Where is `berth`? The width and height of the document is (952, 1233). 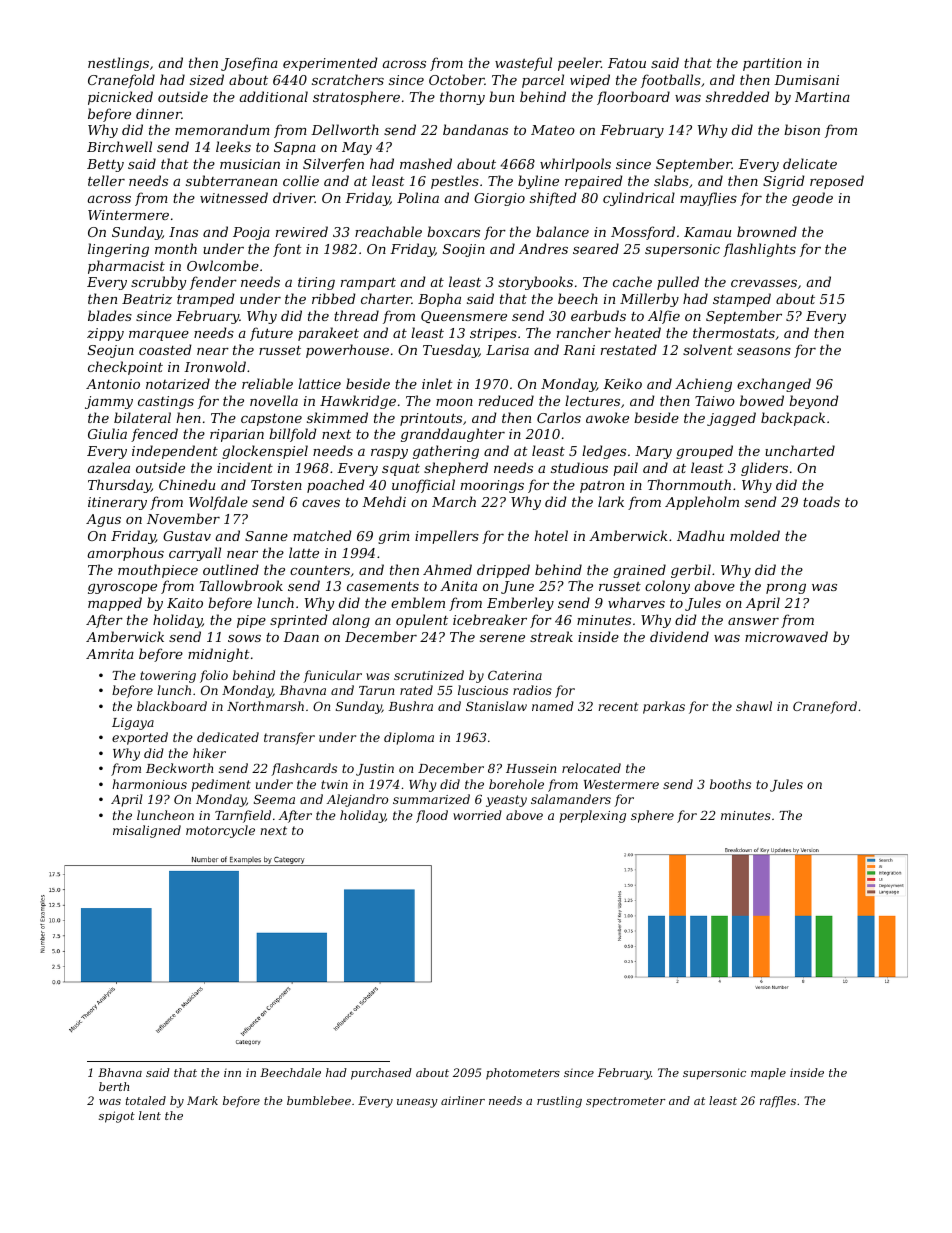
berth is located at coordinates (114, 1086).
